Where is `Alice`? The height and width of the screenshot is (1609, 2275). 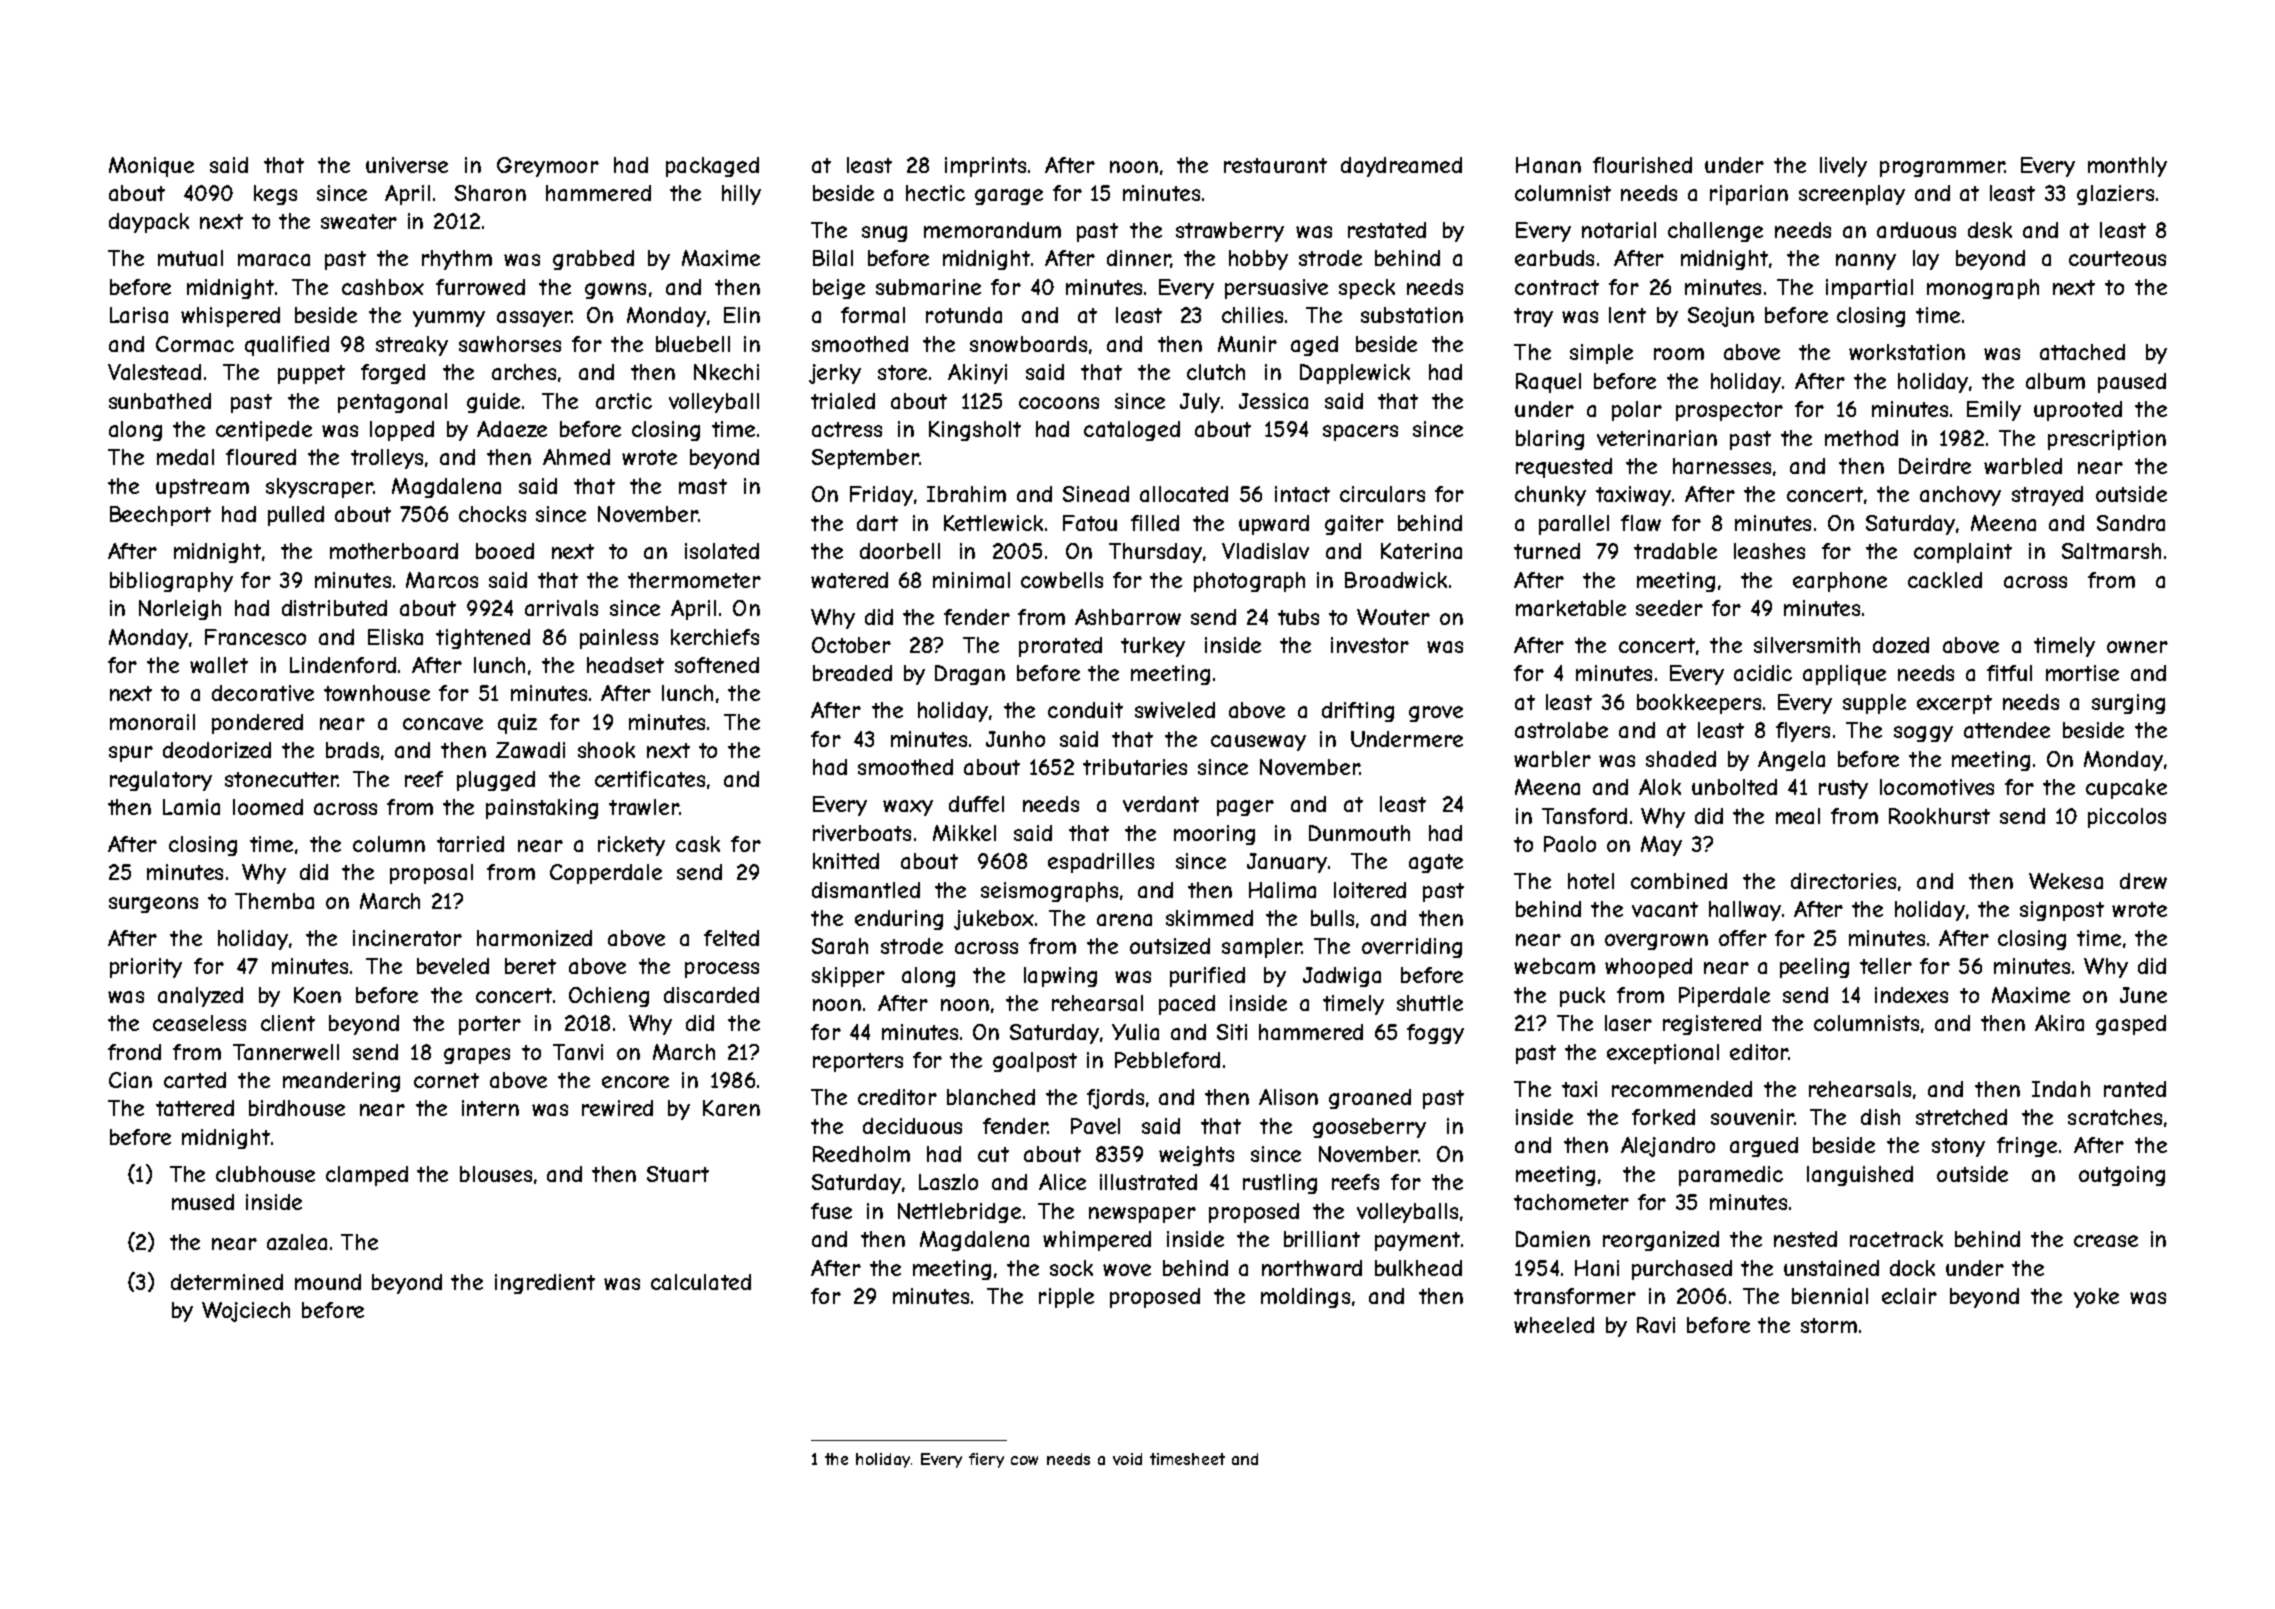
Alice is located at coordinates (1062, 1182).
